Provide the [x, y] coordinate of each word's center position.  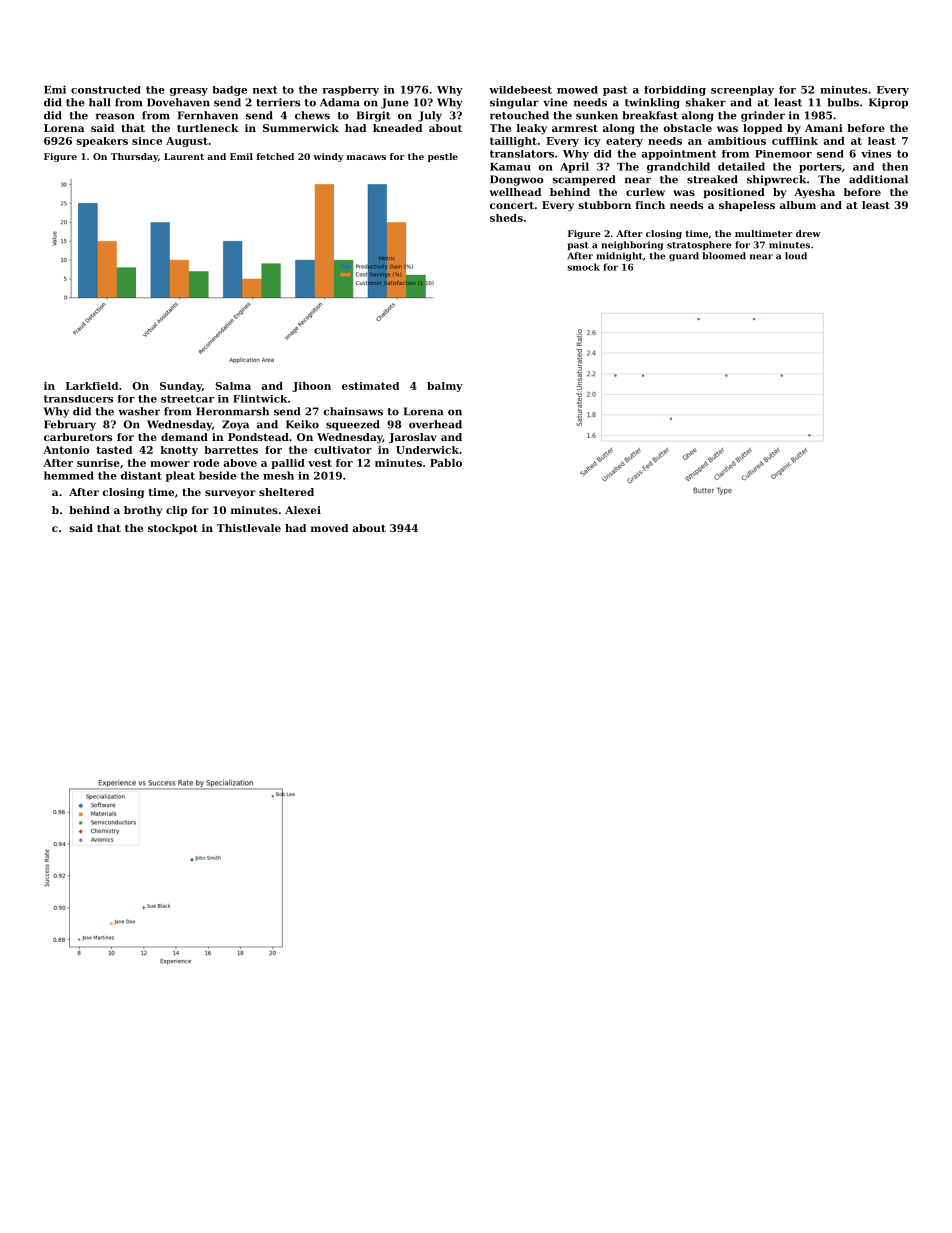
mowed [577, 90]
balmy [445, 387]
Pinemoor [783, 154]
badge [229, 91]
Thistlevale [249, 528]
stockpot [173, 529]
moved [329, 528]
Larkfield [92, 386]
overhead [435, 424]
